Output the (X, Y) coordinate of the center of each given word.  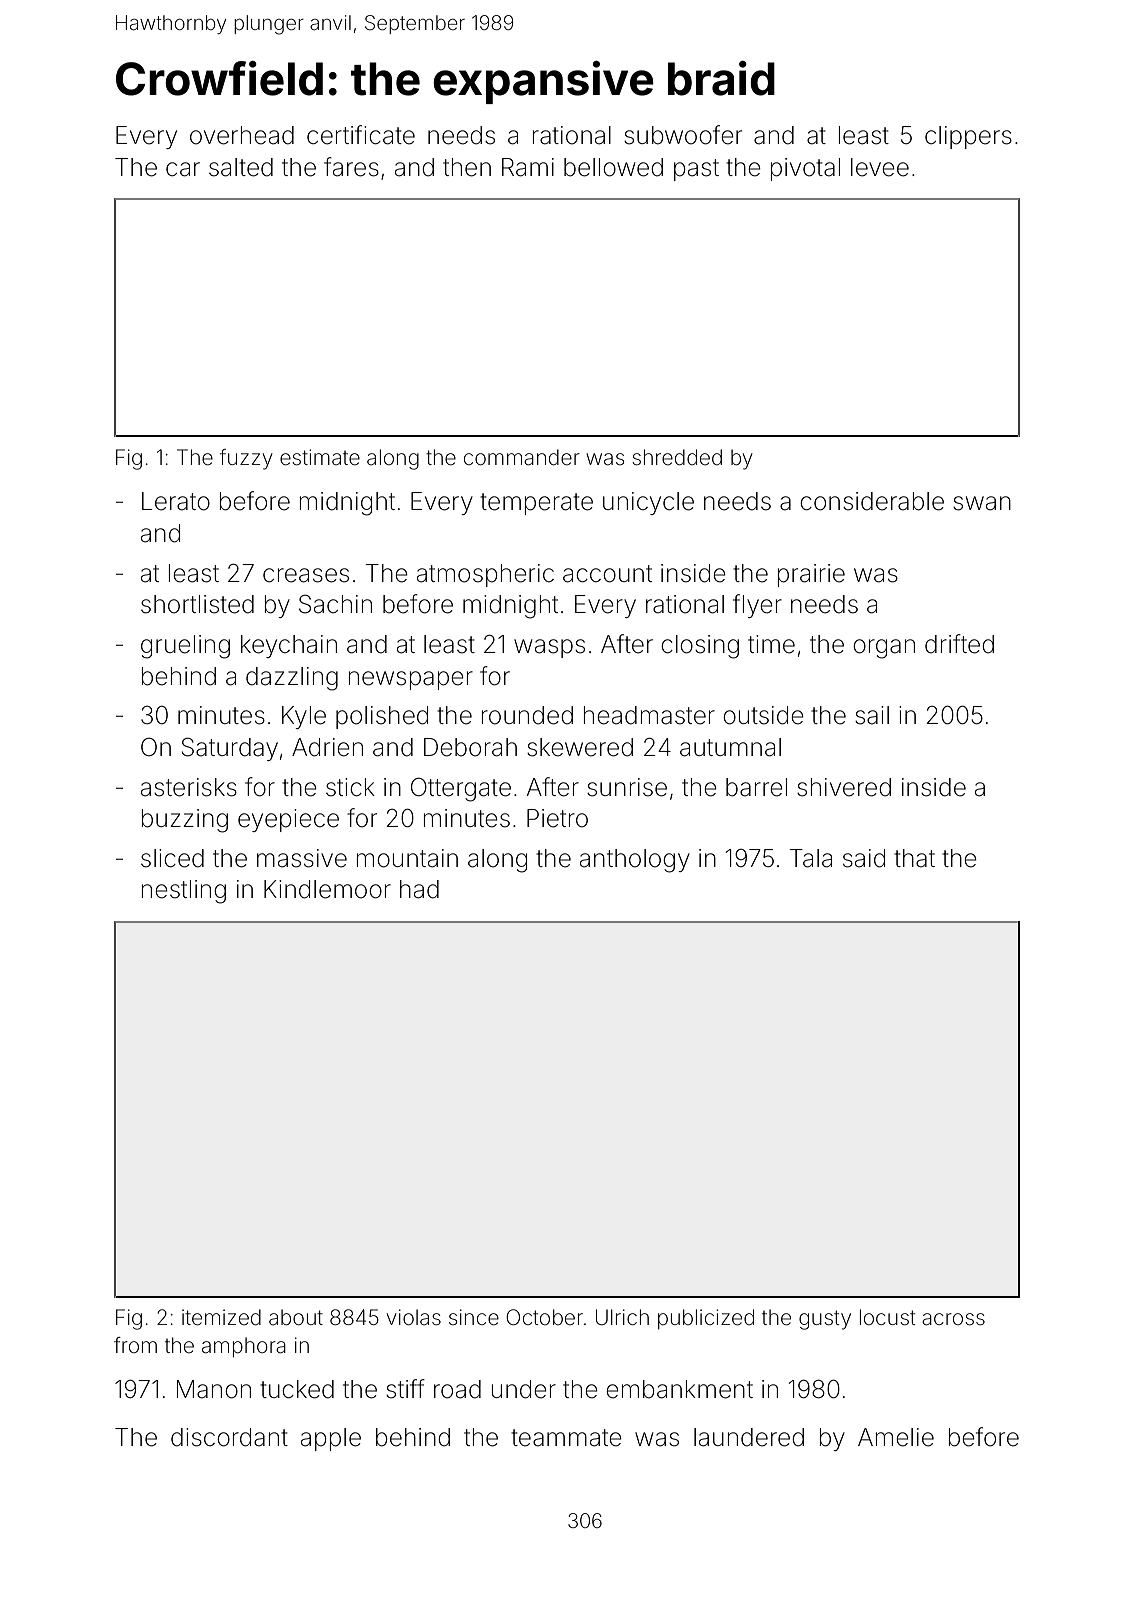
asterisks (189, 787)
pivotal (805, 169)
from (135, 1345)
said (864, 858)
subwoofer (683, 135)
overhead (242, 135)
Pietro (557, 818)
